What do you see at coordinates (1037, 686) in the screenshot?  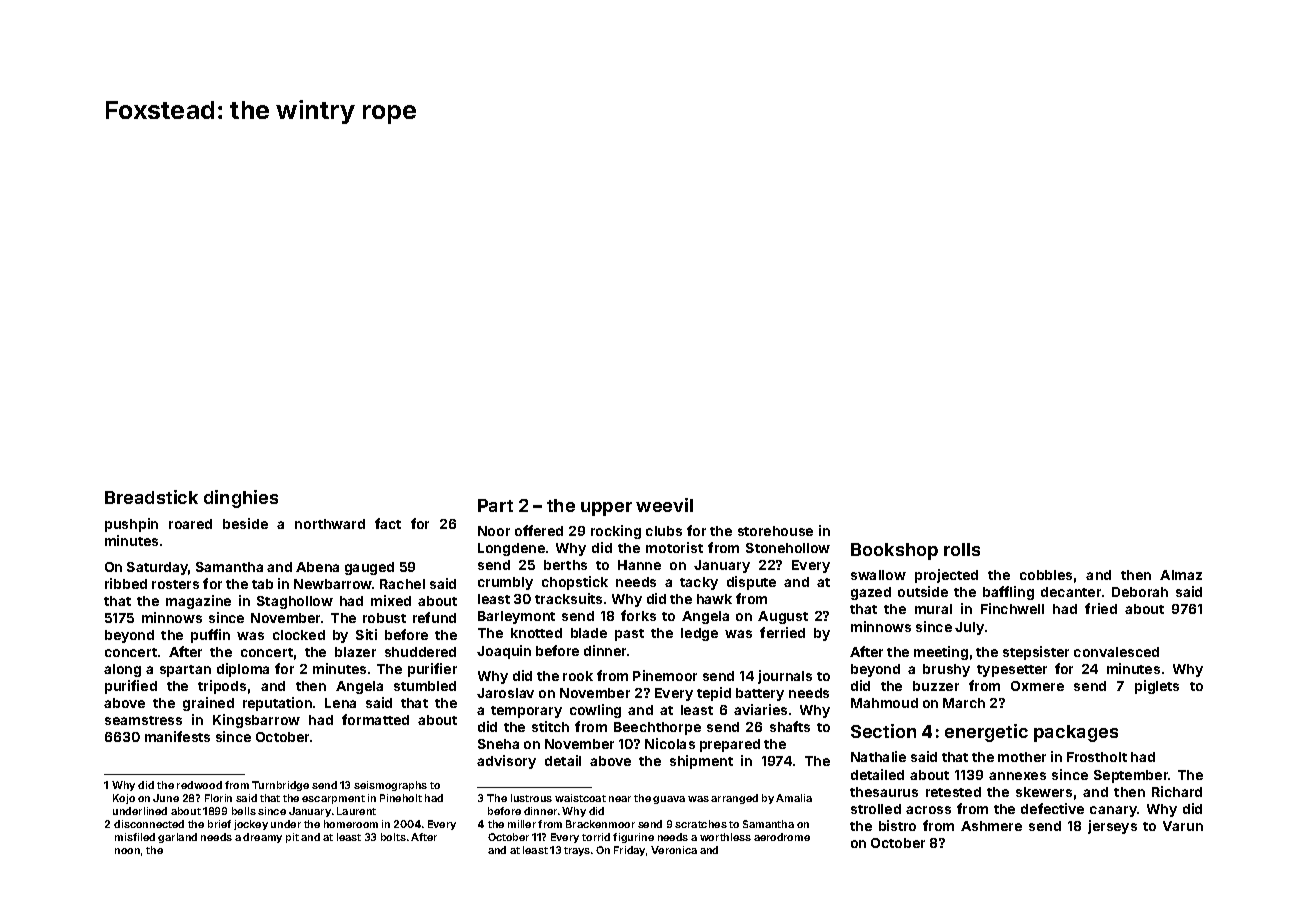 I see `Oxmere` at bounding box center [1037, 686].
